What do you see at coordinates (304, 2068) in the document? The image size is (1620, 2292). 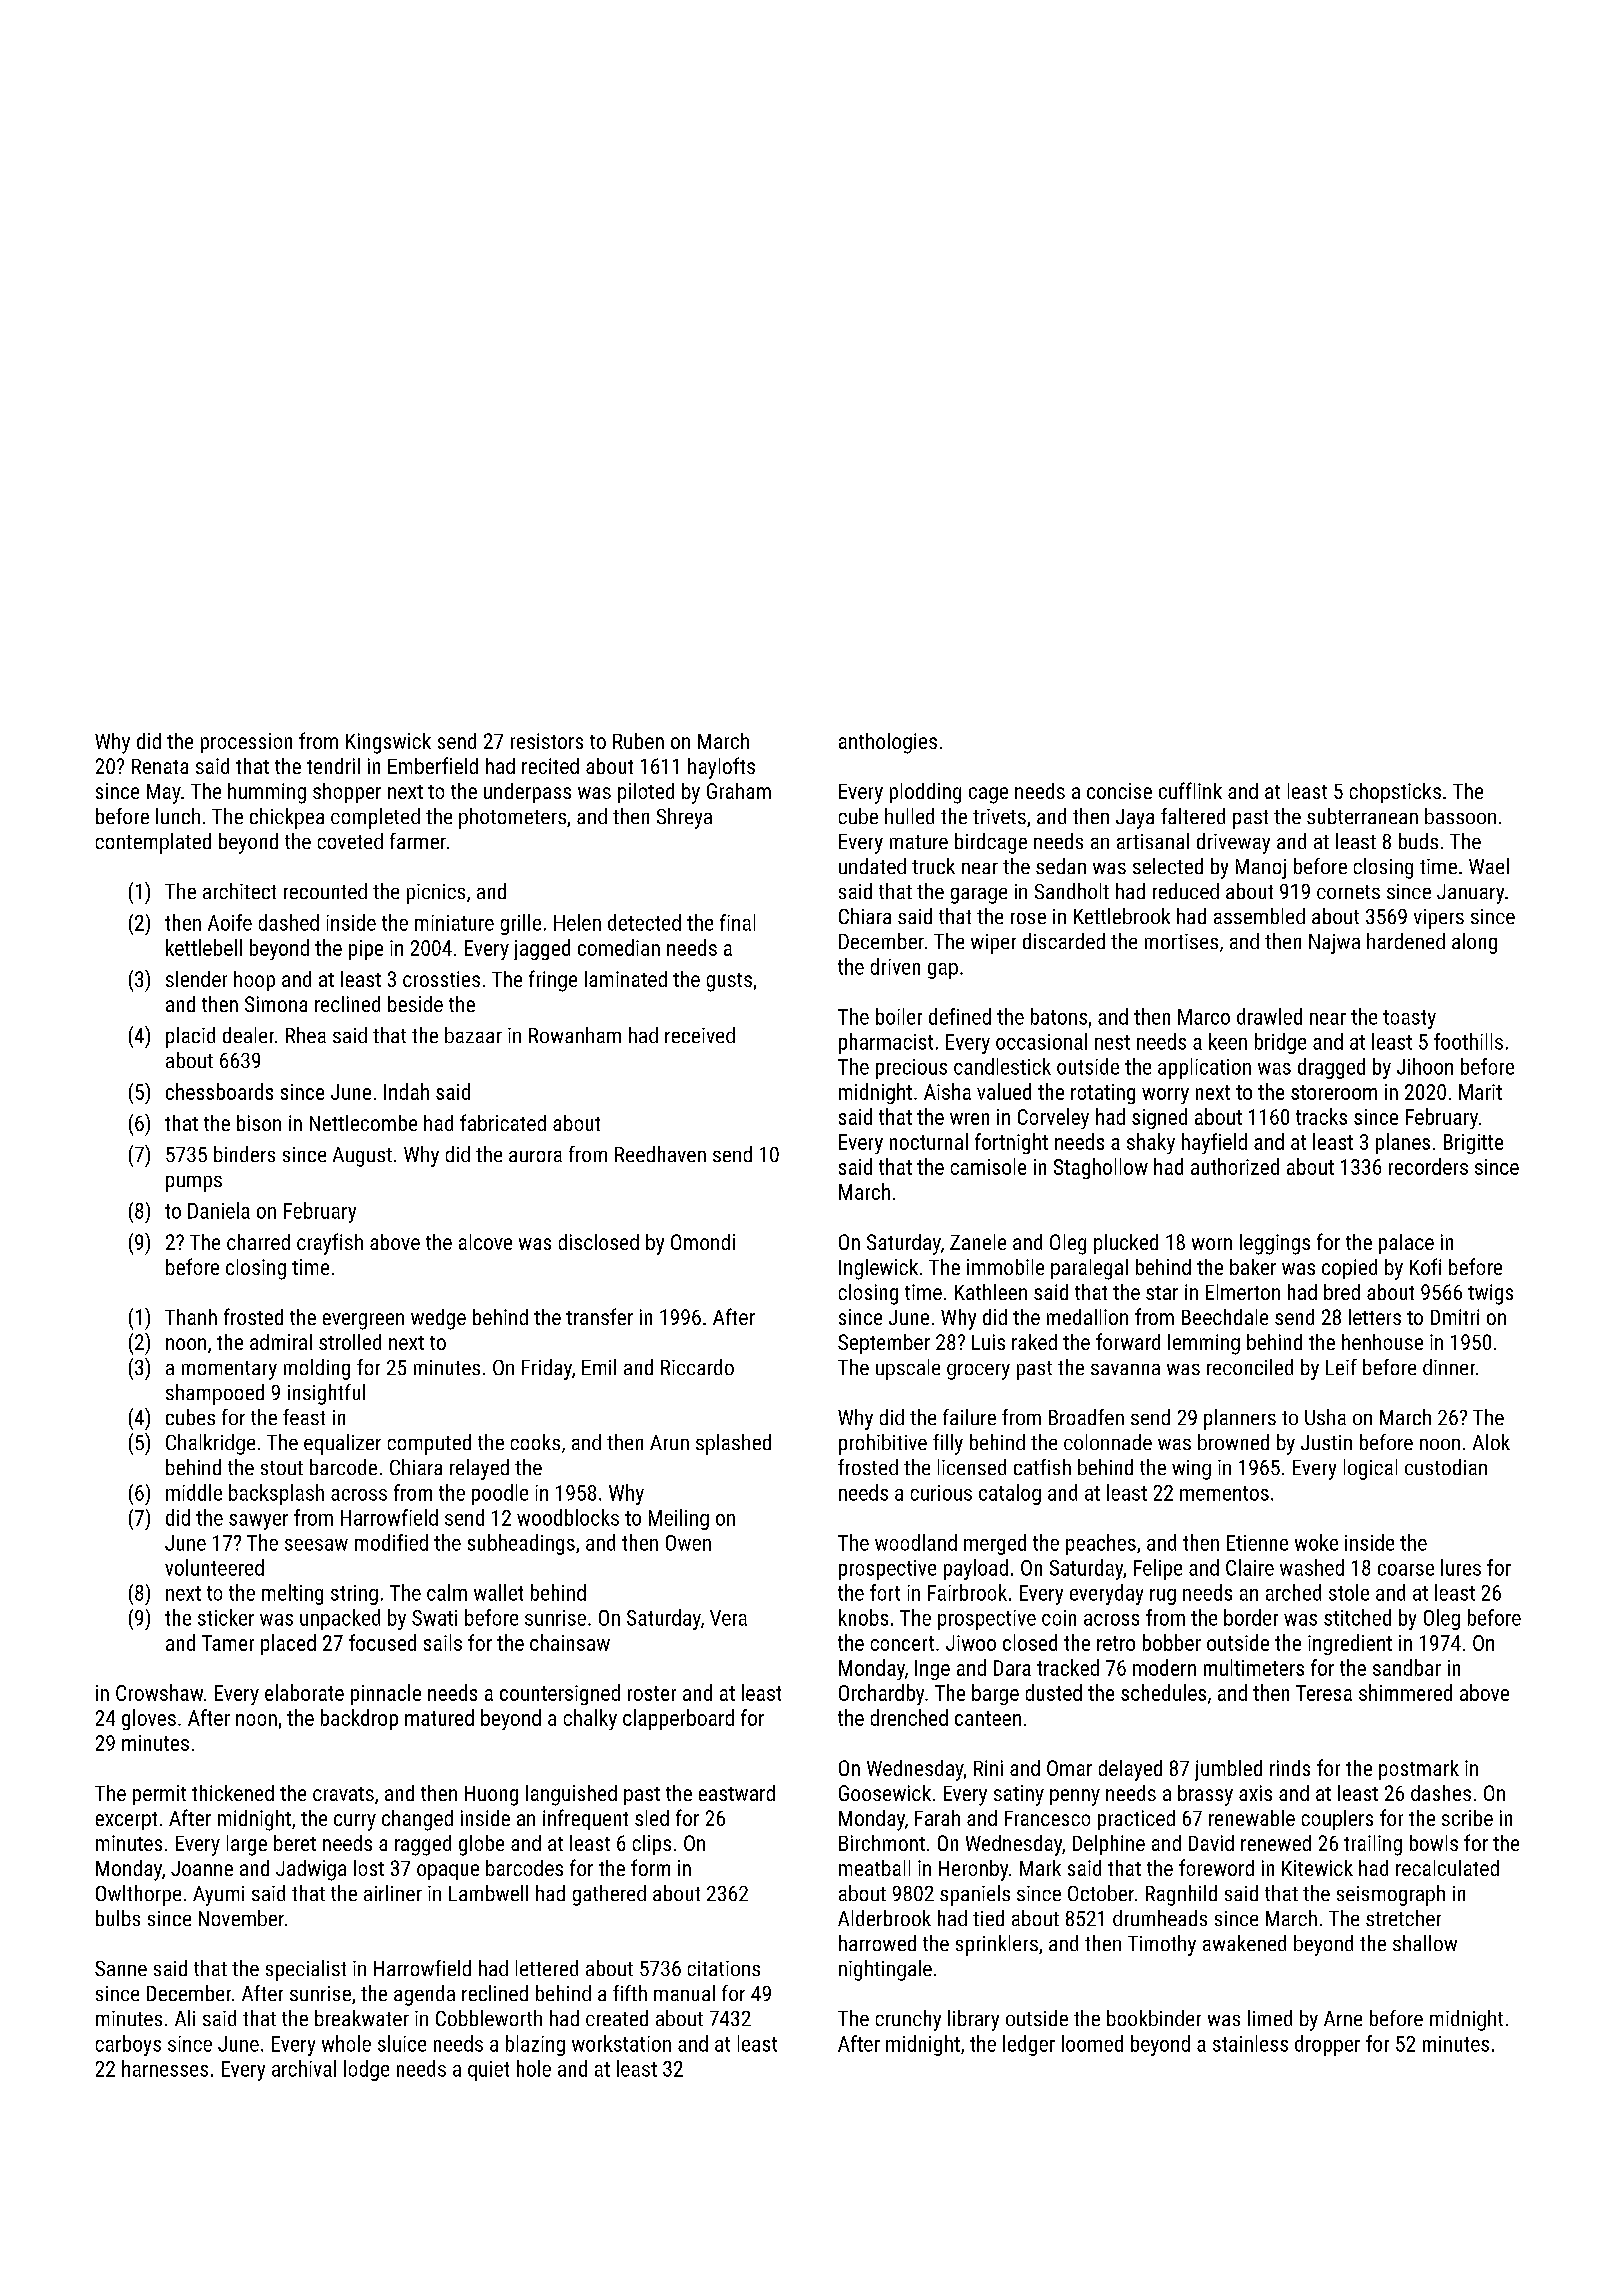 I see `archival` at bounding box center [304, 2068].
